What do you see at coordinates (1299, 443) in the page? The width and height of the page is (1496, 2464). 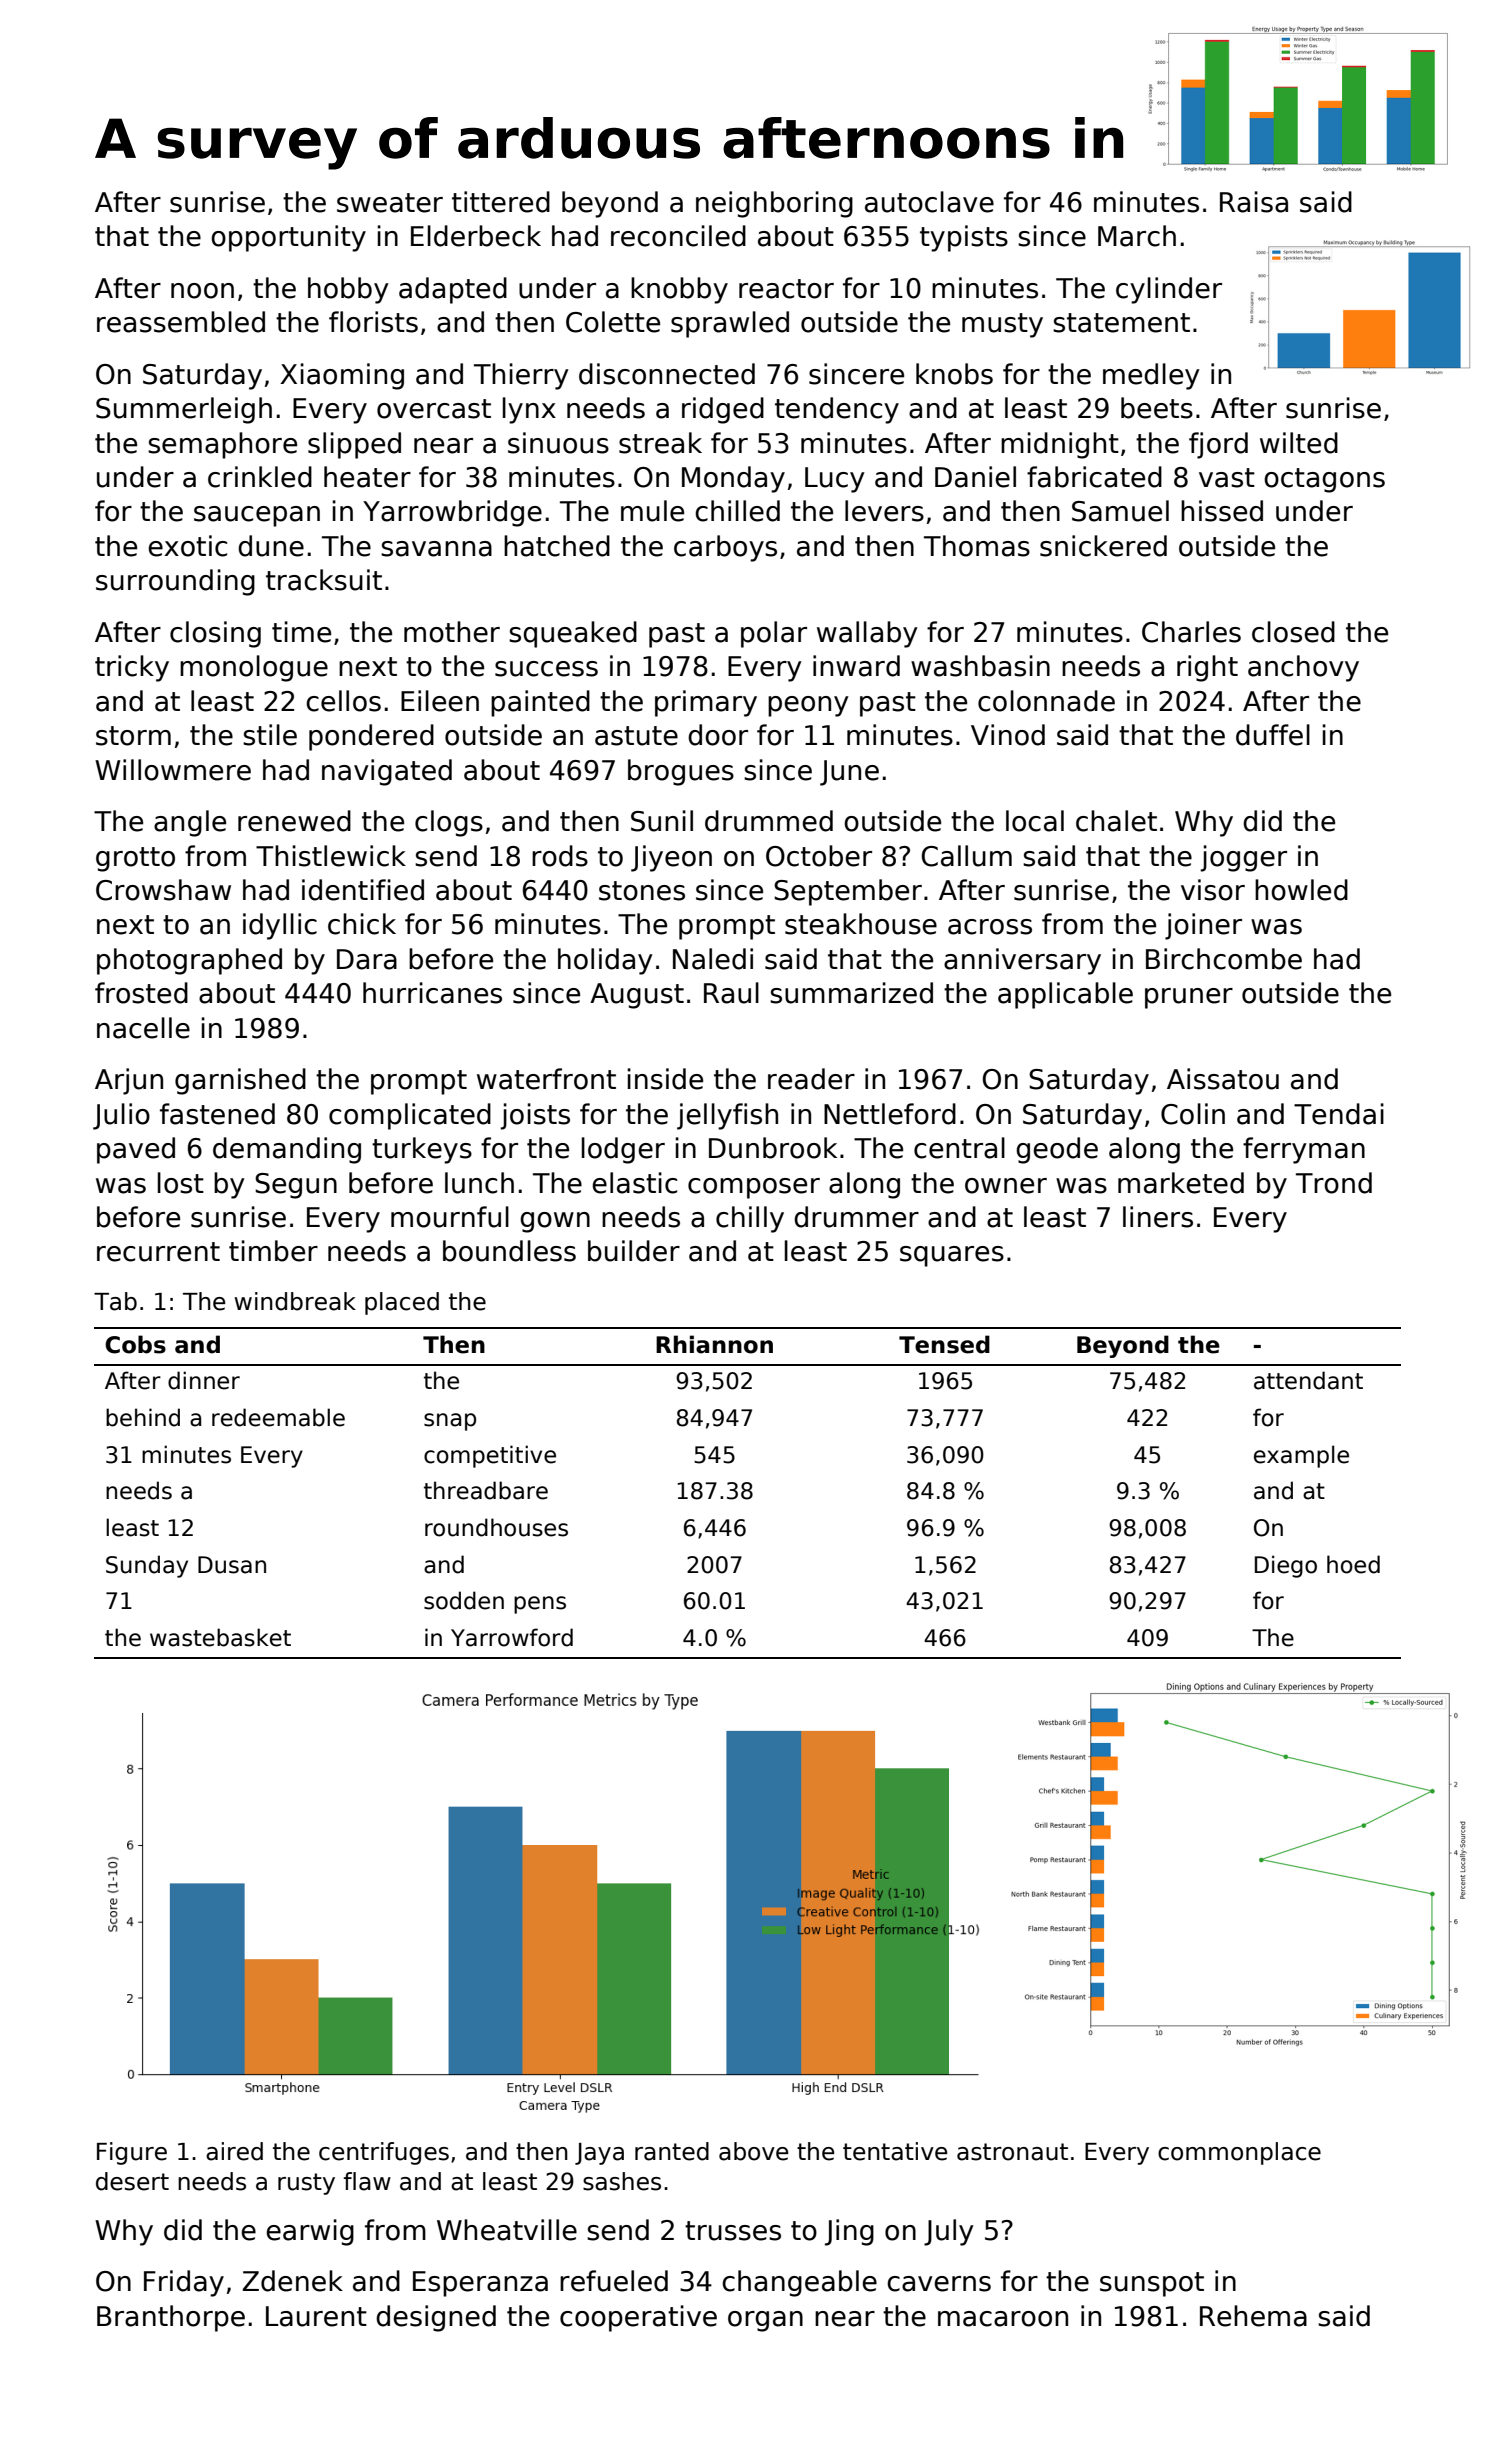 I see `wilted` at bounding box center [1299, 443].
